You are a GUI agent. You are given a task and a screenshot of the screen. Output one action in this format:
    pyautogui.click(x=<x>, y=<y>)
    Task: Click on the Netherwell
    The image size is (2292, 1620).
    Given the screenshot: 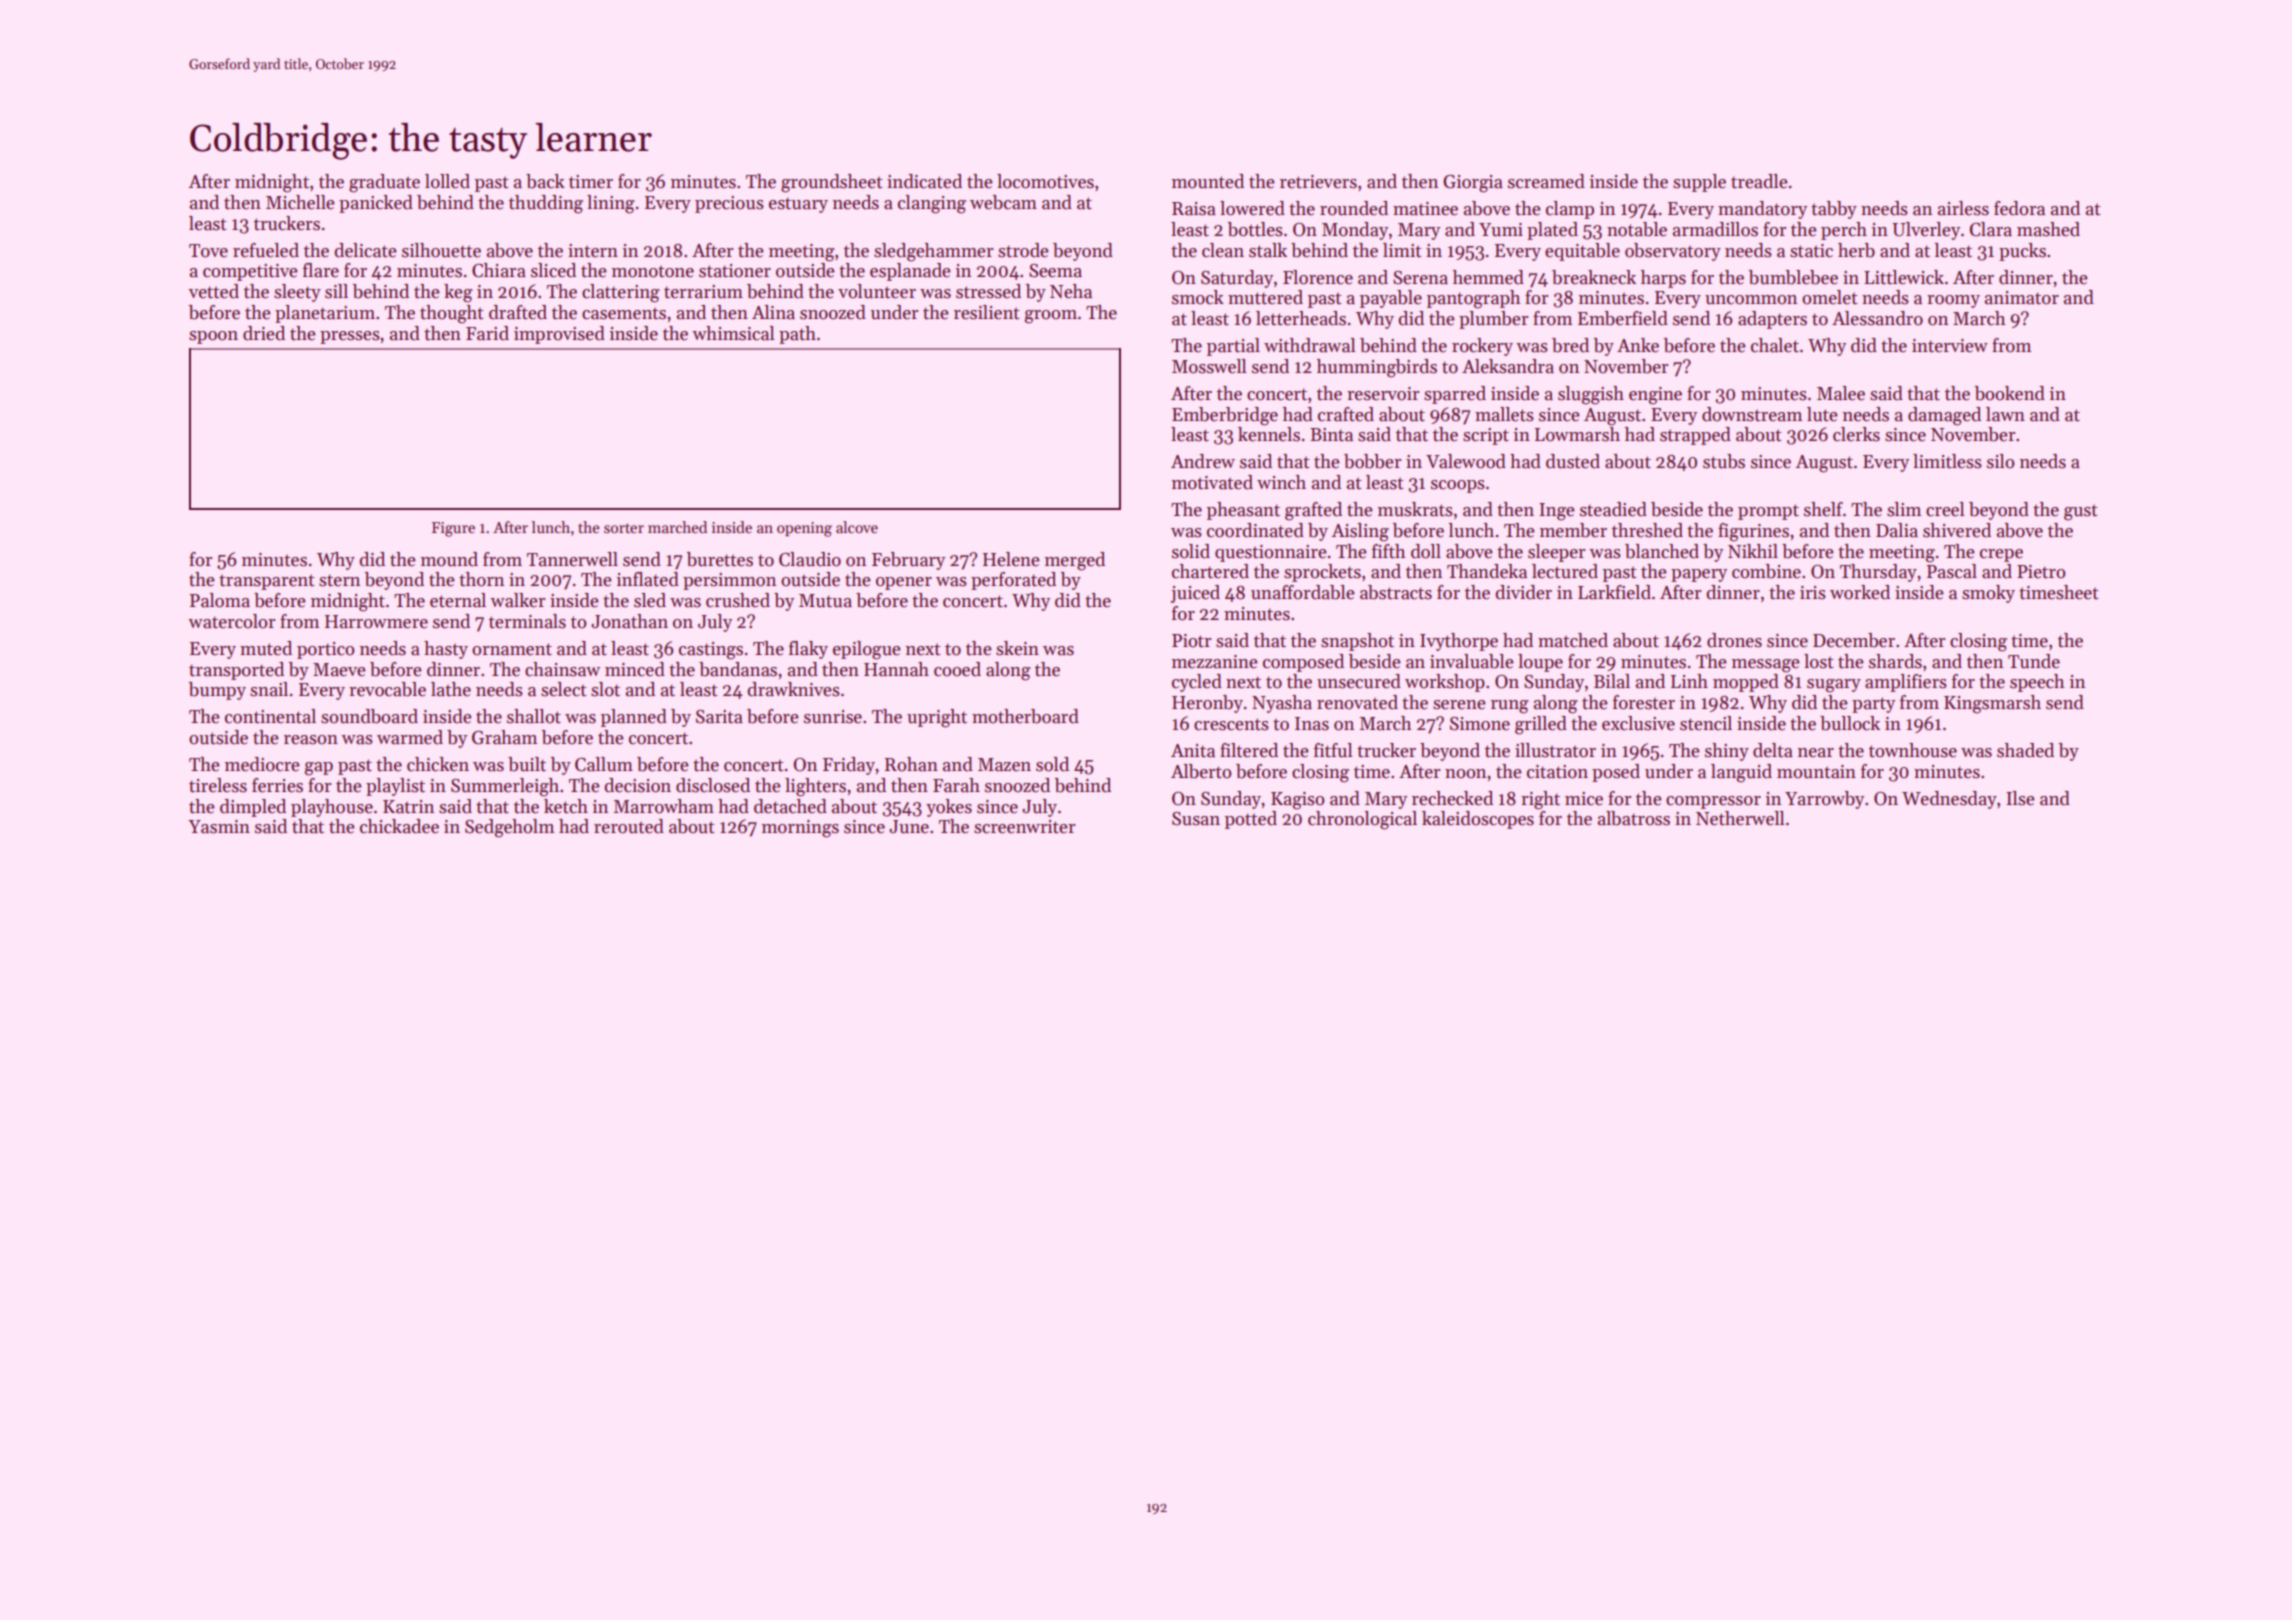 What is the action you would take?
    pyautogui.click(x=1740, y=818)
